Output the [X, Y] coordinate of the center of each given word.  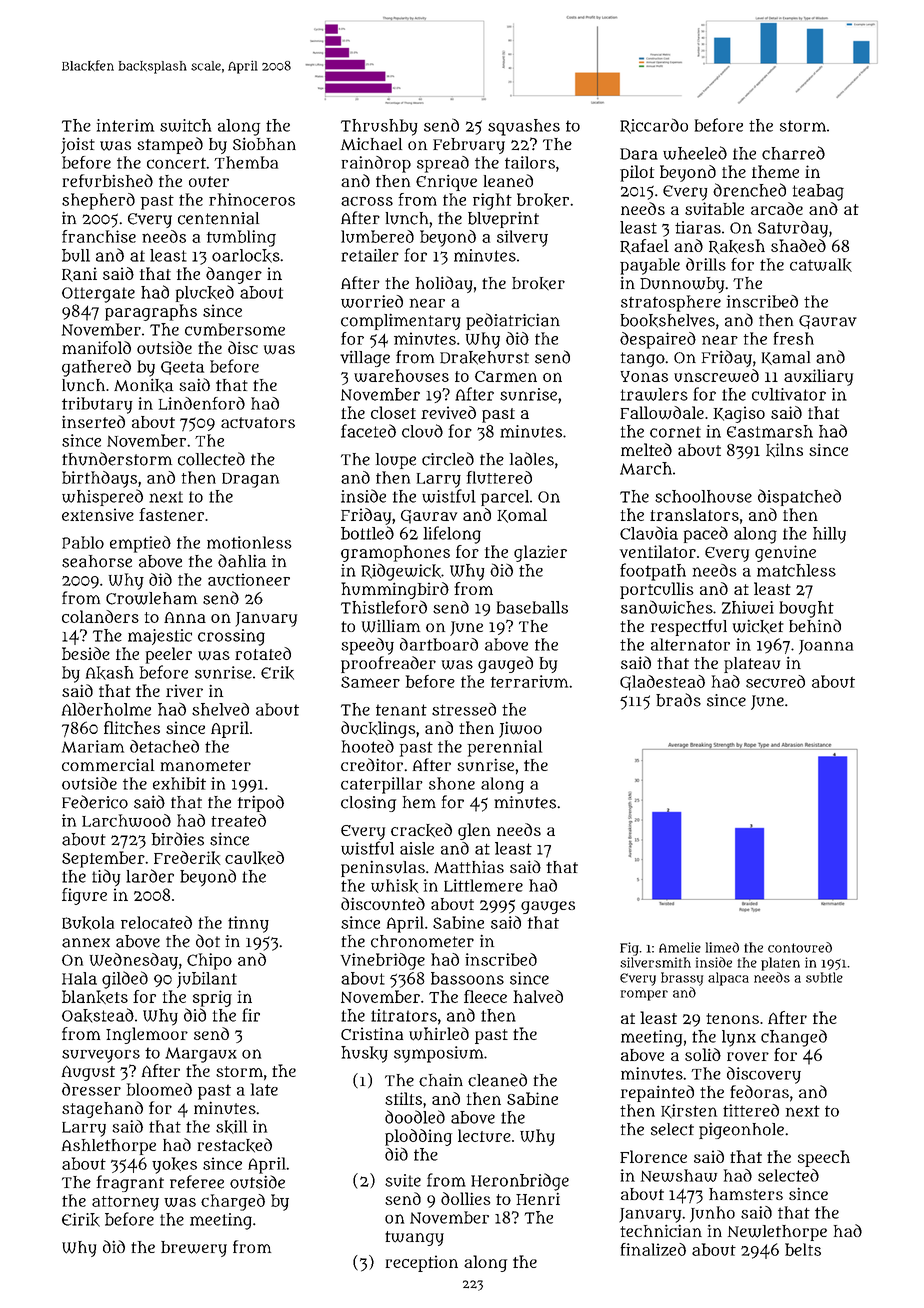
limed [722, 947]
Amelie [680, 947]
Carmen [506, 376]
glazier [540, 553]
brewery [194, 1249]
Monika [143, 386]
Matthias [469, 867]
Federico [95, 802]
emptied [140, 544]
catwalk [821, 265]
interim [125, 125]
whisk [395, 886]
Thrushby [379, 127]
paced [706, 534]
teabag [818, 192]
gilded [125, 980]
